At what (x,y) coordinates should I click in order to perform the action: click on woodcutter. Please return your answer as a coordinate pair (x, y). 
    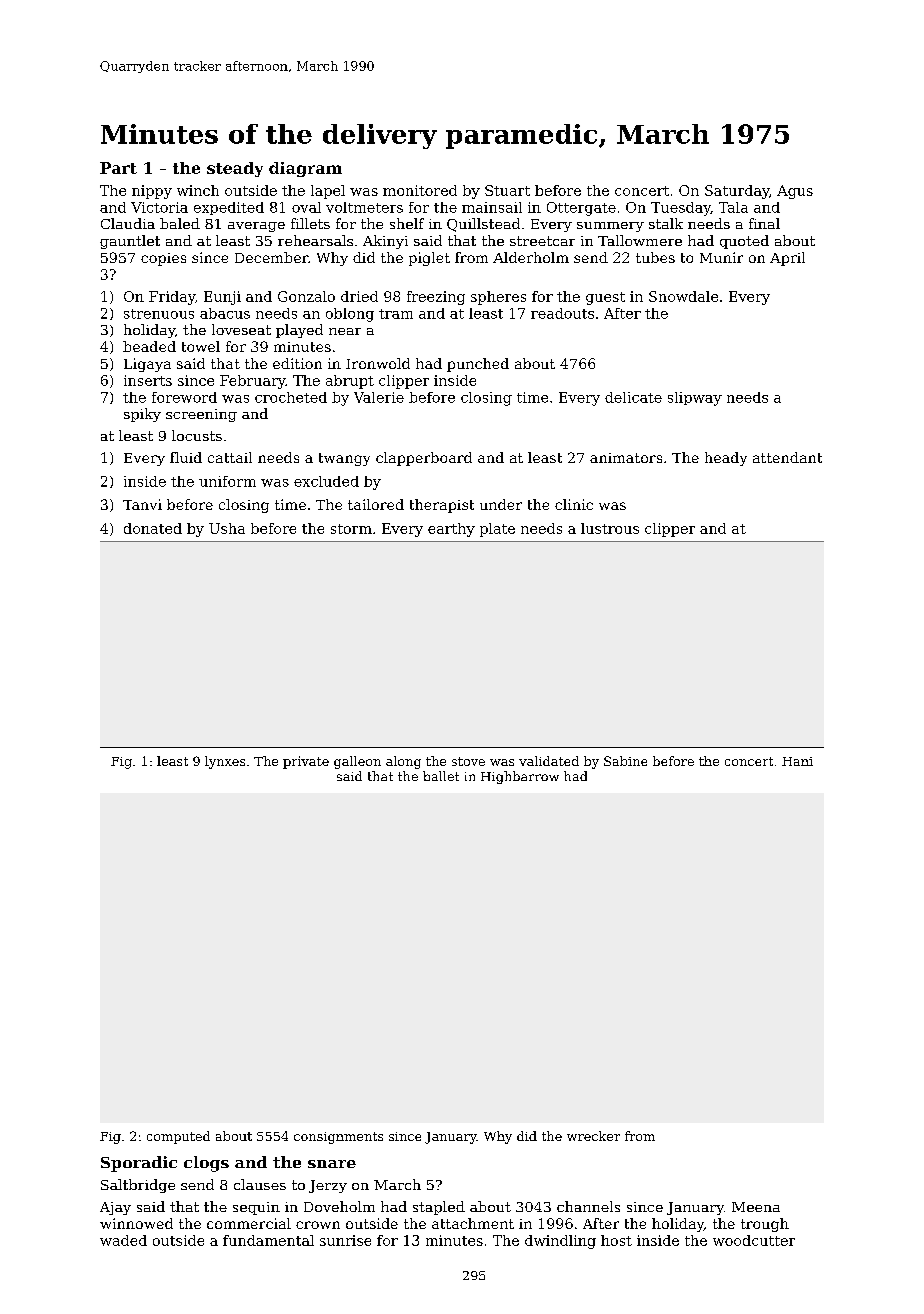
    Looking at the image, I should click on (754, 1240).
